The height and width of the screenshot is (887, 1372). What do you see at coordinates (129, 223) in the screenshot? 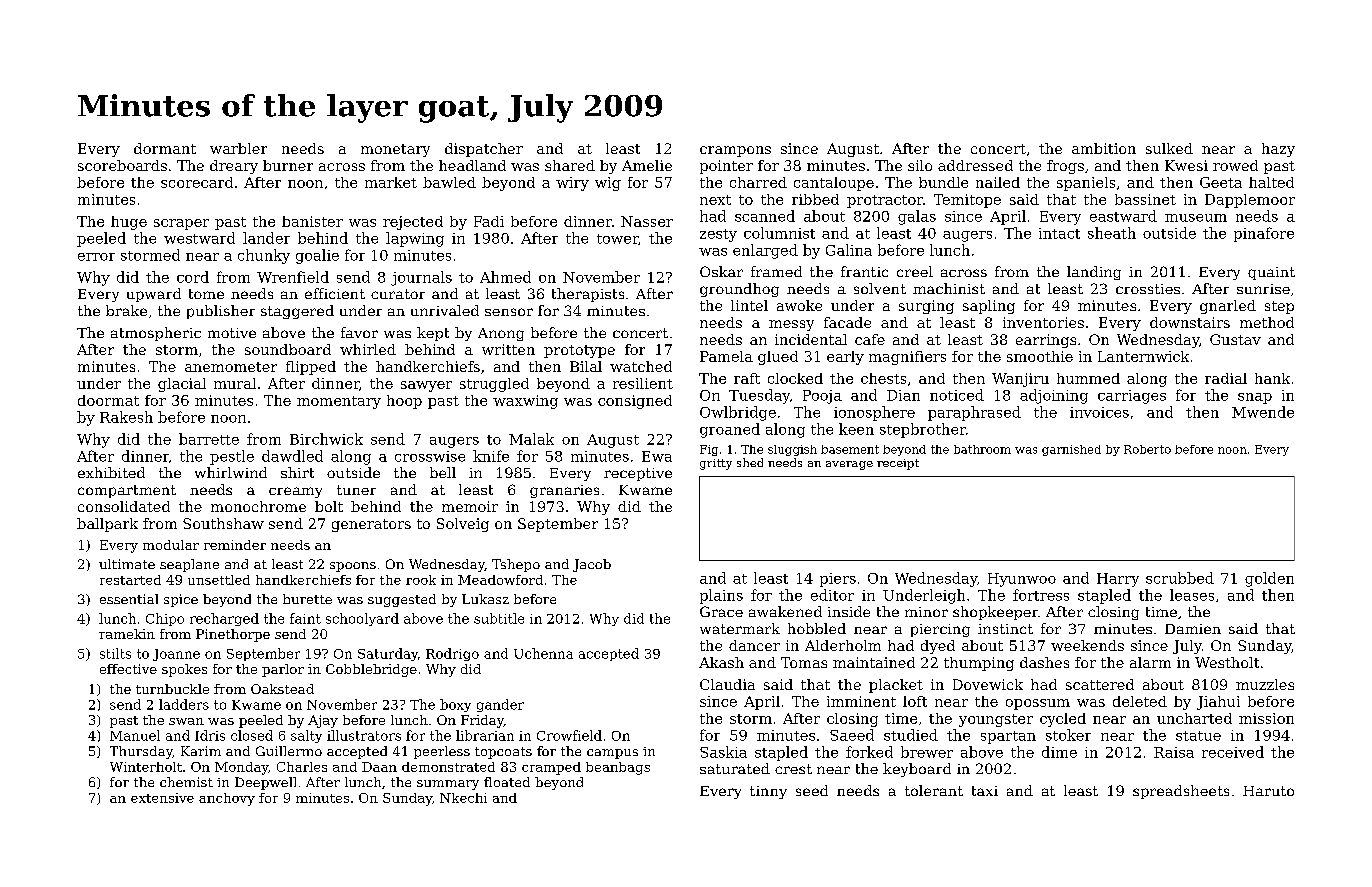
I see `huge` at bounding box center [129, 223].
